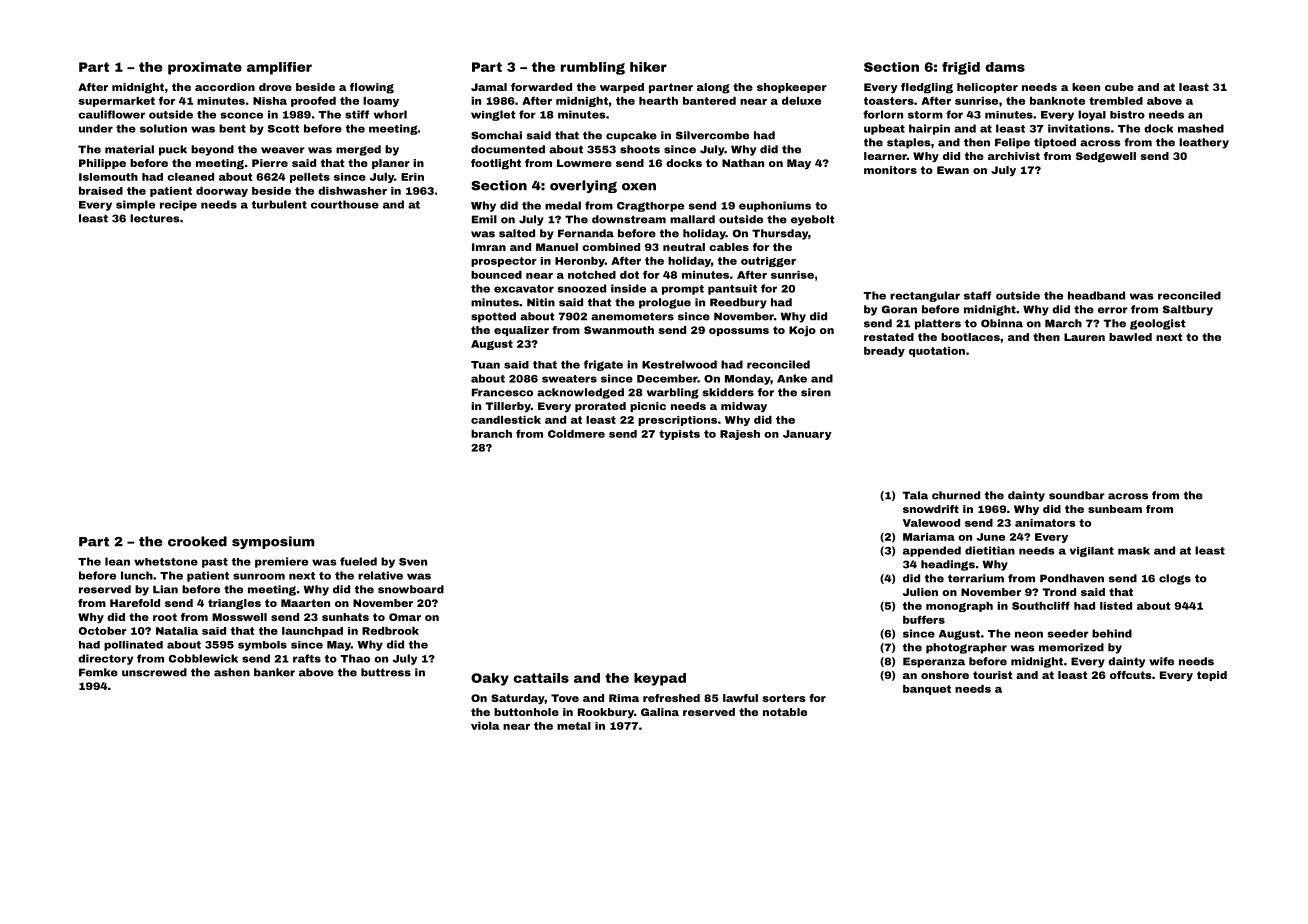 The width and height of the page is (1308, 924). What do you see at coordinates (1201, 128) in the page?
I see `mashed` at bounding box center [1201, 128].
